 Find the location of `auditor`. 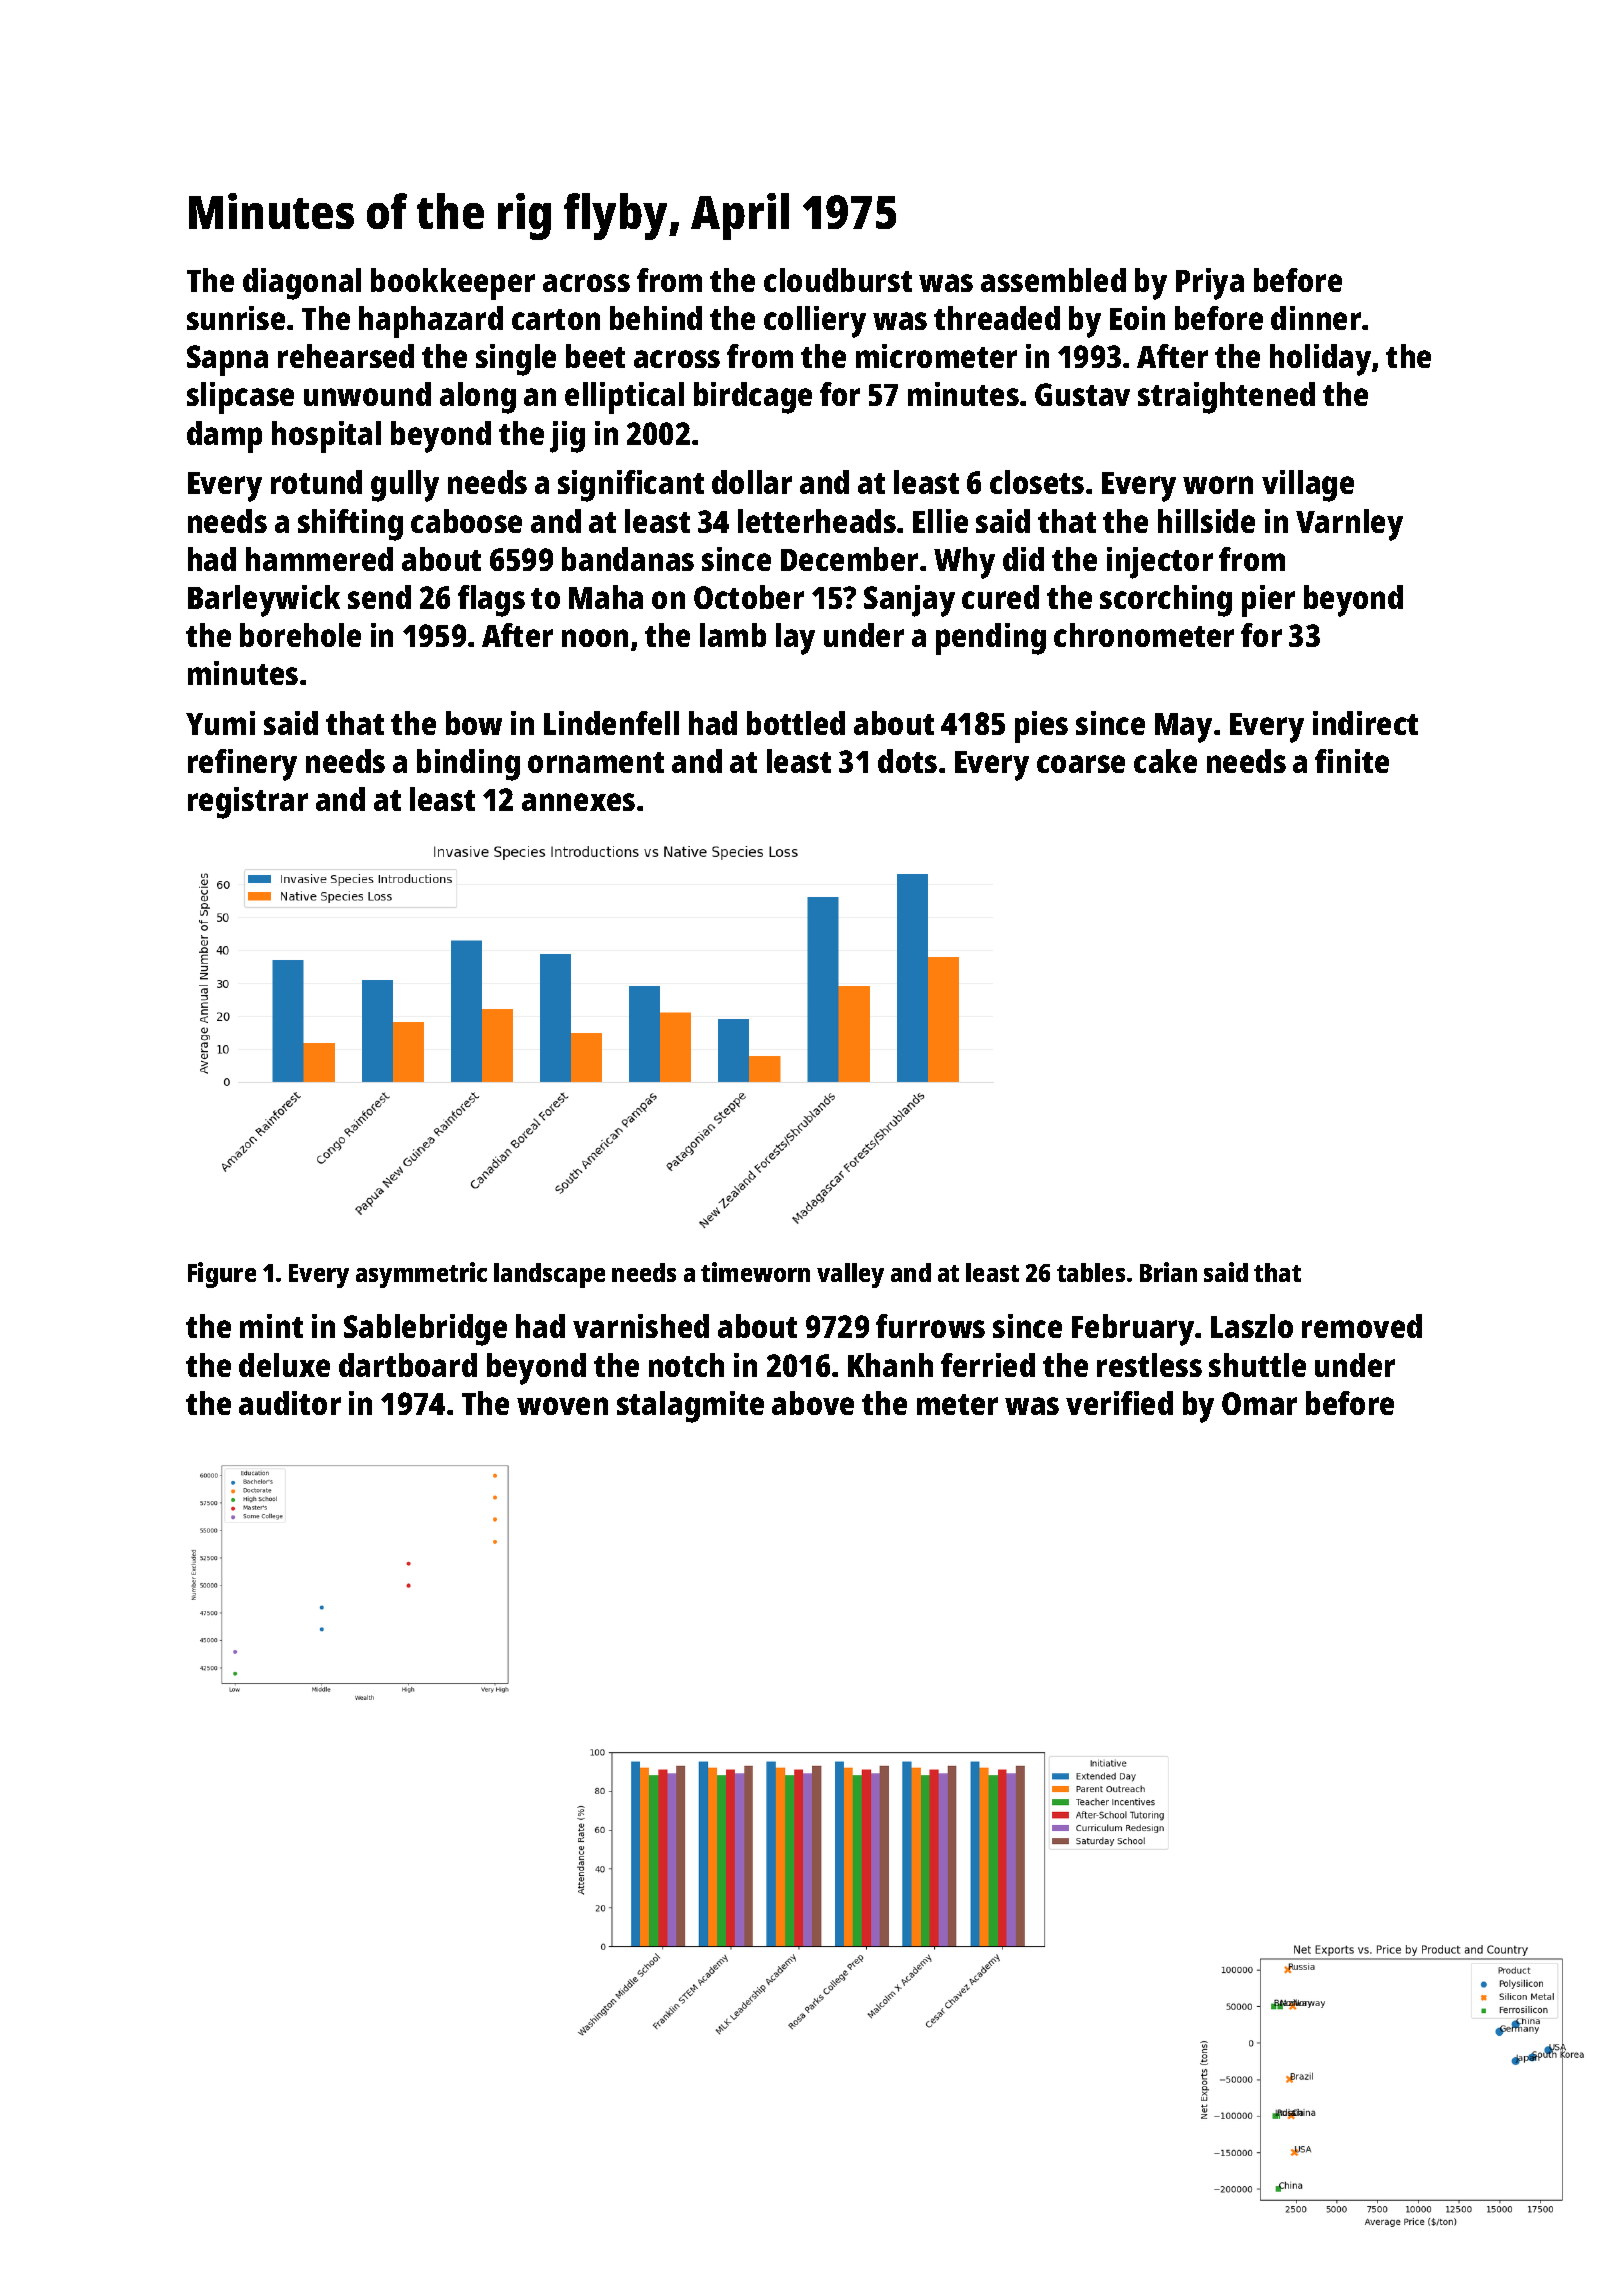

auditor is located at coordinates (290, 1403).
